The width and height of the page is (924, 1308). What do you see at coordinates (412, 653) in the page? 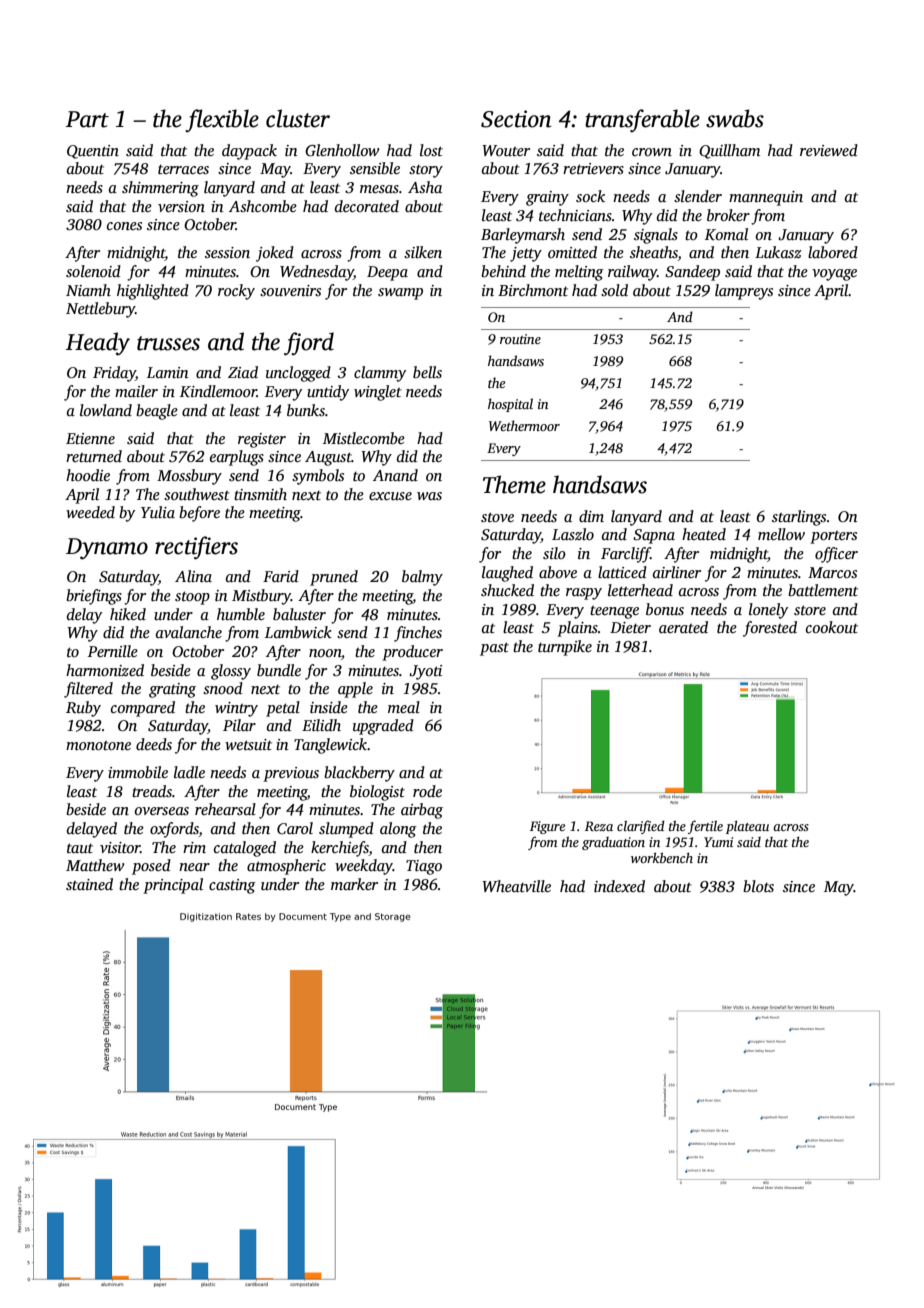
I see `producer` at bounding box center [412, 653].
